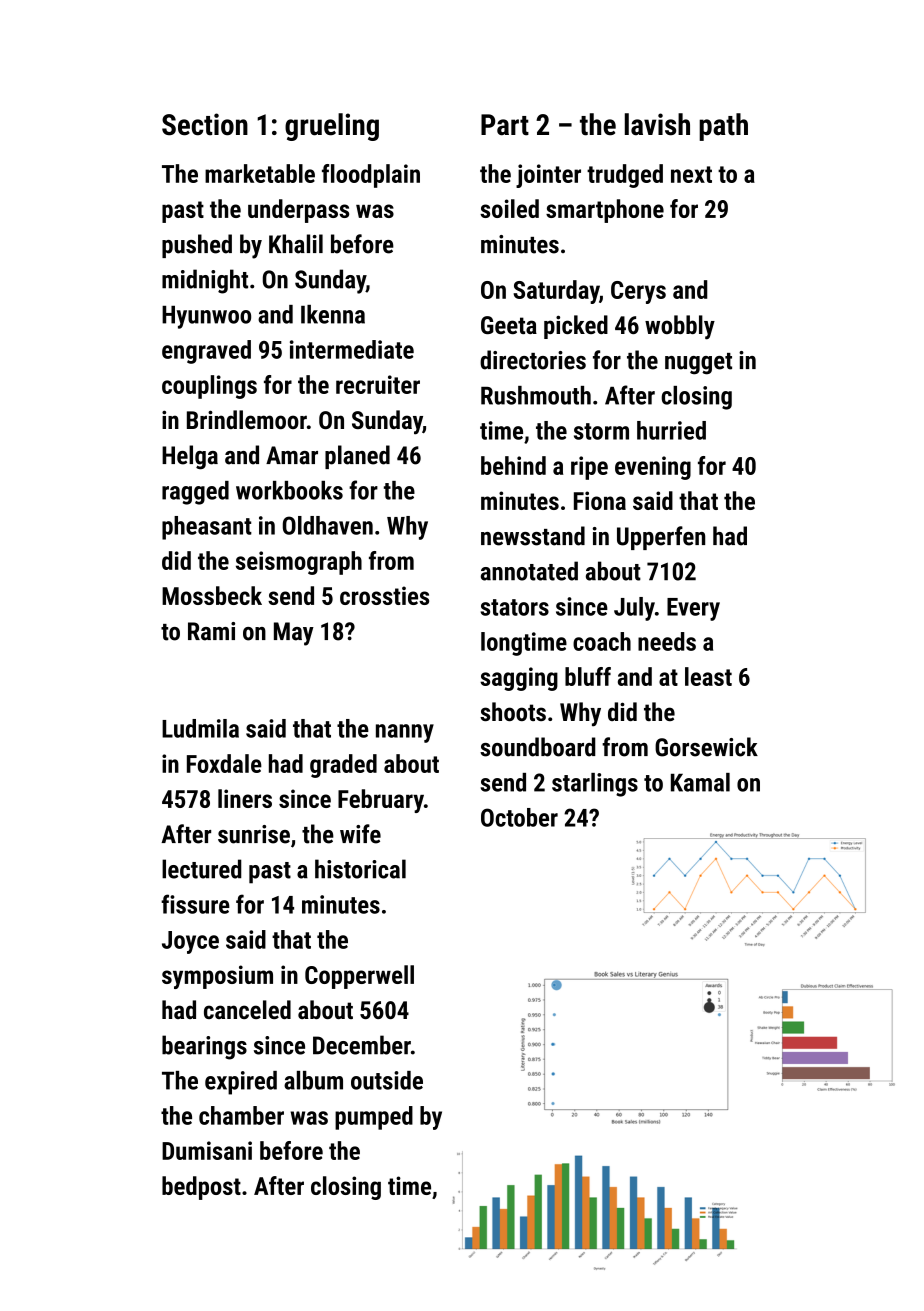 The height and width of the screenshot is (1311, 924). Describe the element at coordinates (374, 1118) in the screenshot. I see `pumped` at that location.
